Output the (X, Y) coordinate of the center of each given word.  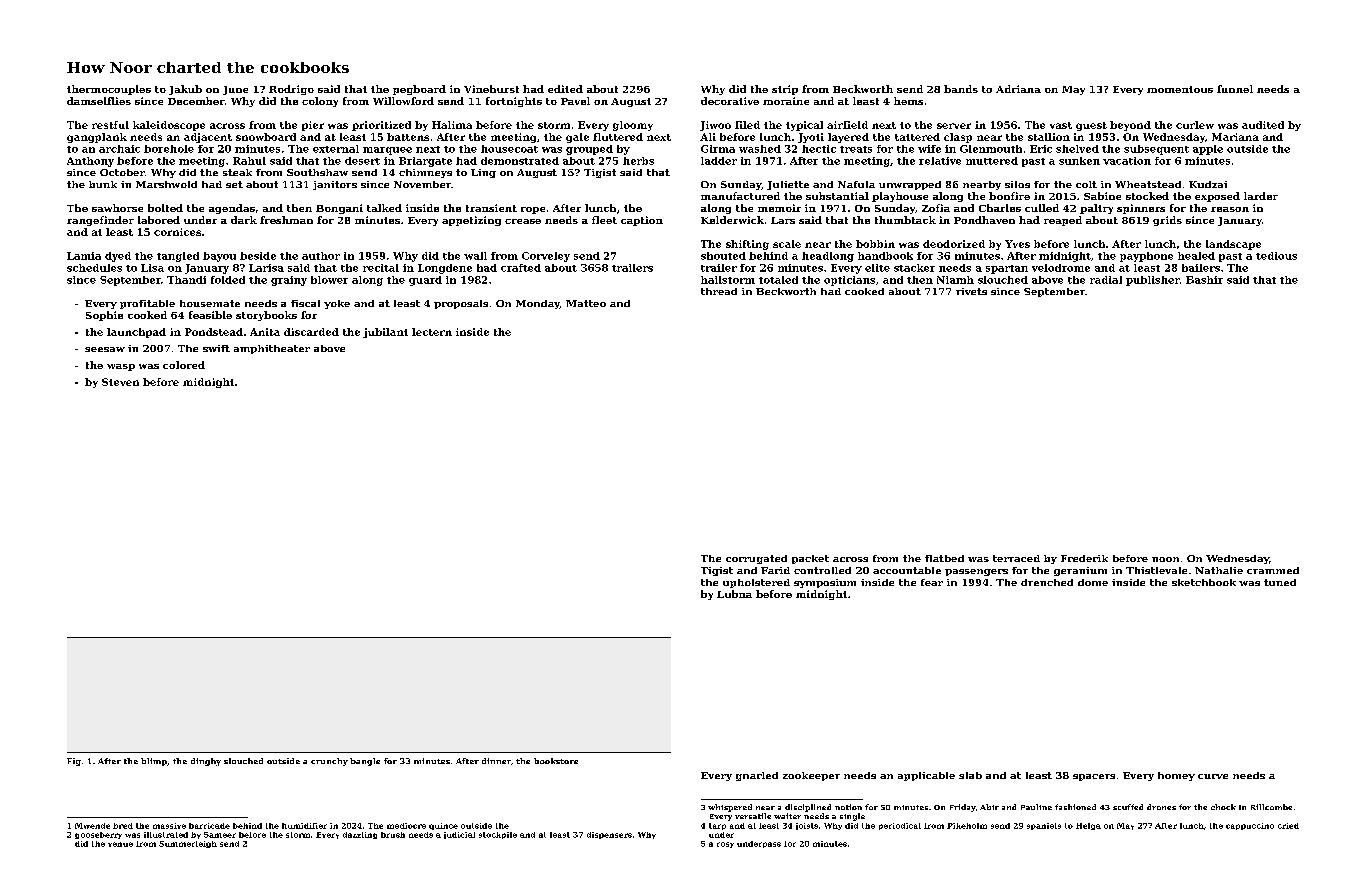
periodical (900, 826)
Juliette (788, 185)
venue (120, 844)
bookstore (556, 761)
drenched (1047, 582)
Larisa (266, 268)
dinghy (206, 762)
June (235, 90)
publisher (1153, 281)
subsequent (1156, 150)
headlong (828, 257)
